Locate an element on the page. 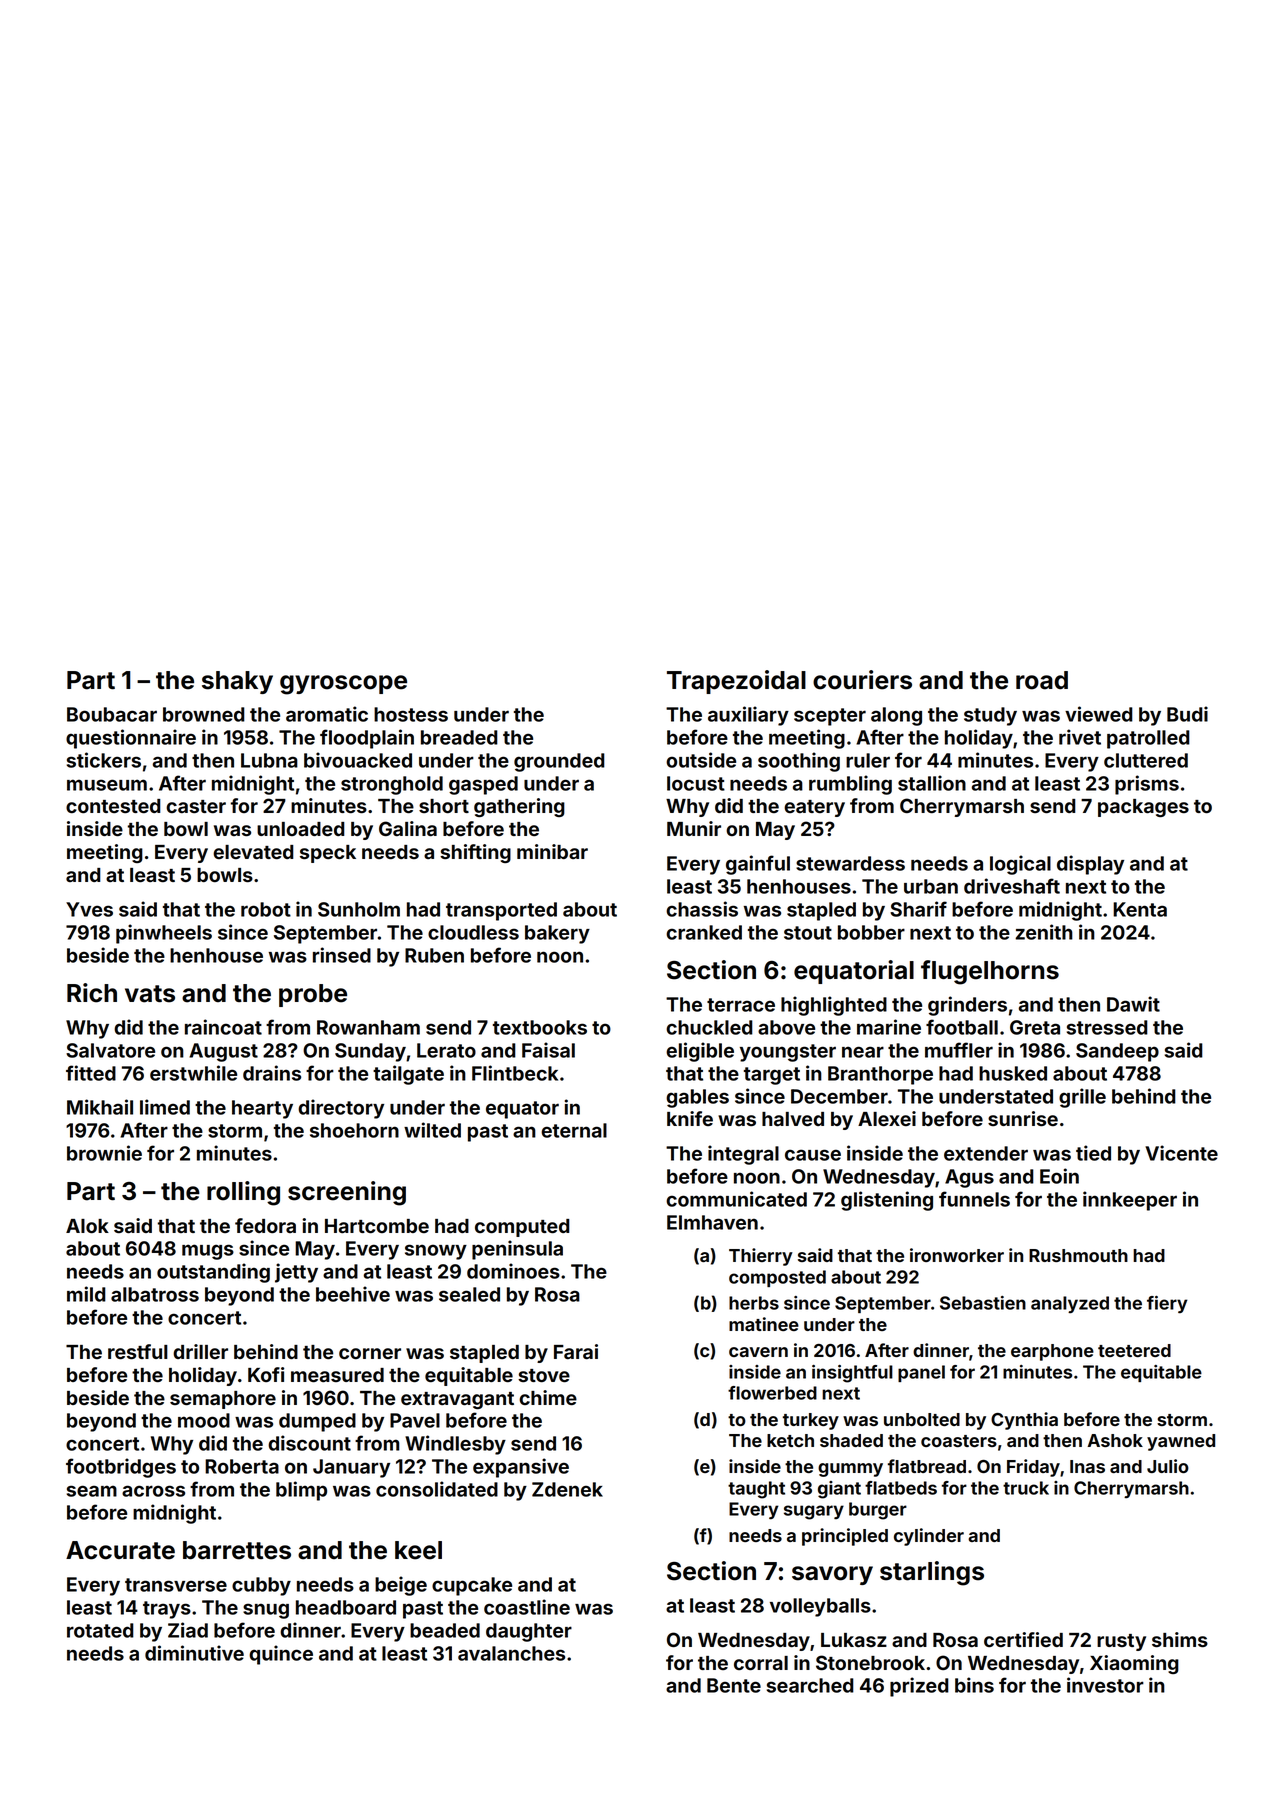 The image size is (1285, 1818). stronghold is located at coordinates (392, 785).
